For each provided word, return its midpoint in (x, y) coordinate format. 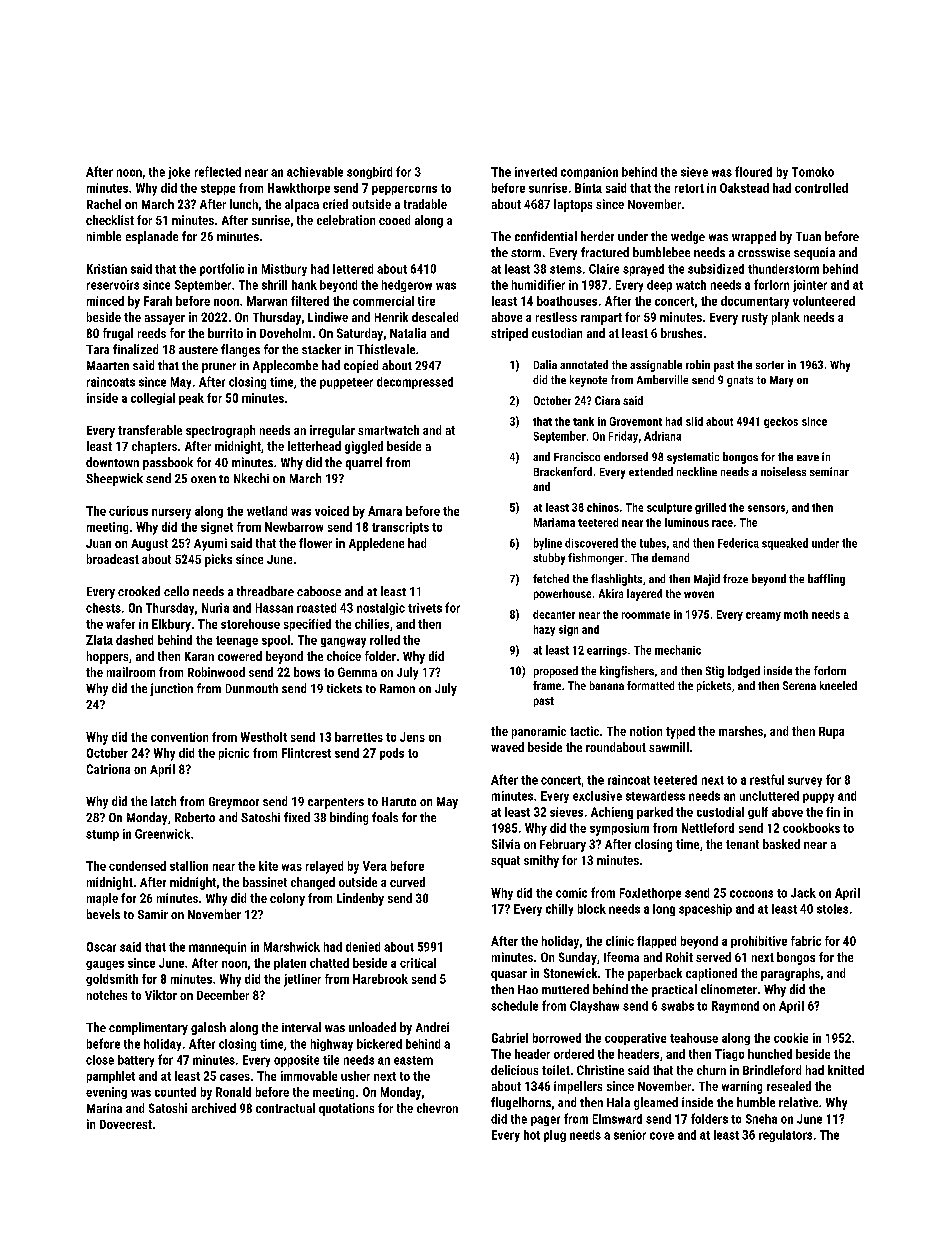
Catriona (108, 769)
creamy (763, 616)
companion (589, 173)
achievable (315, 172)
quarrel (364, 463)
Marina (104, 1108)
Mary (781, 381)
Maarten (108, 365)
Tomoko (813, 172)
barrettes (359, 737)
